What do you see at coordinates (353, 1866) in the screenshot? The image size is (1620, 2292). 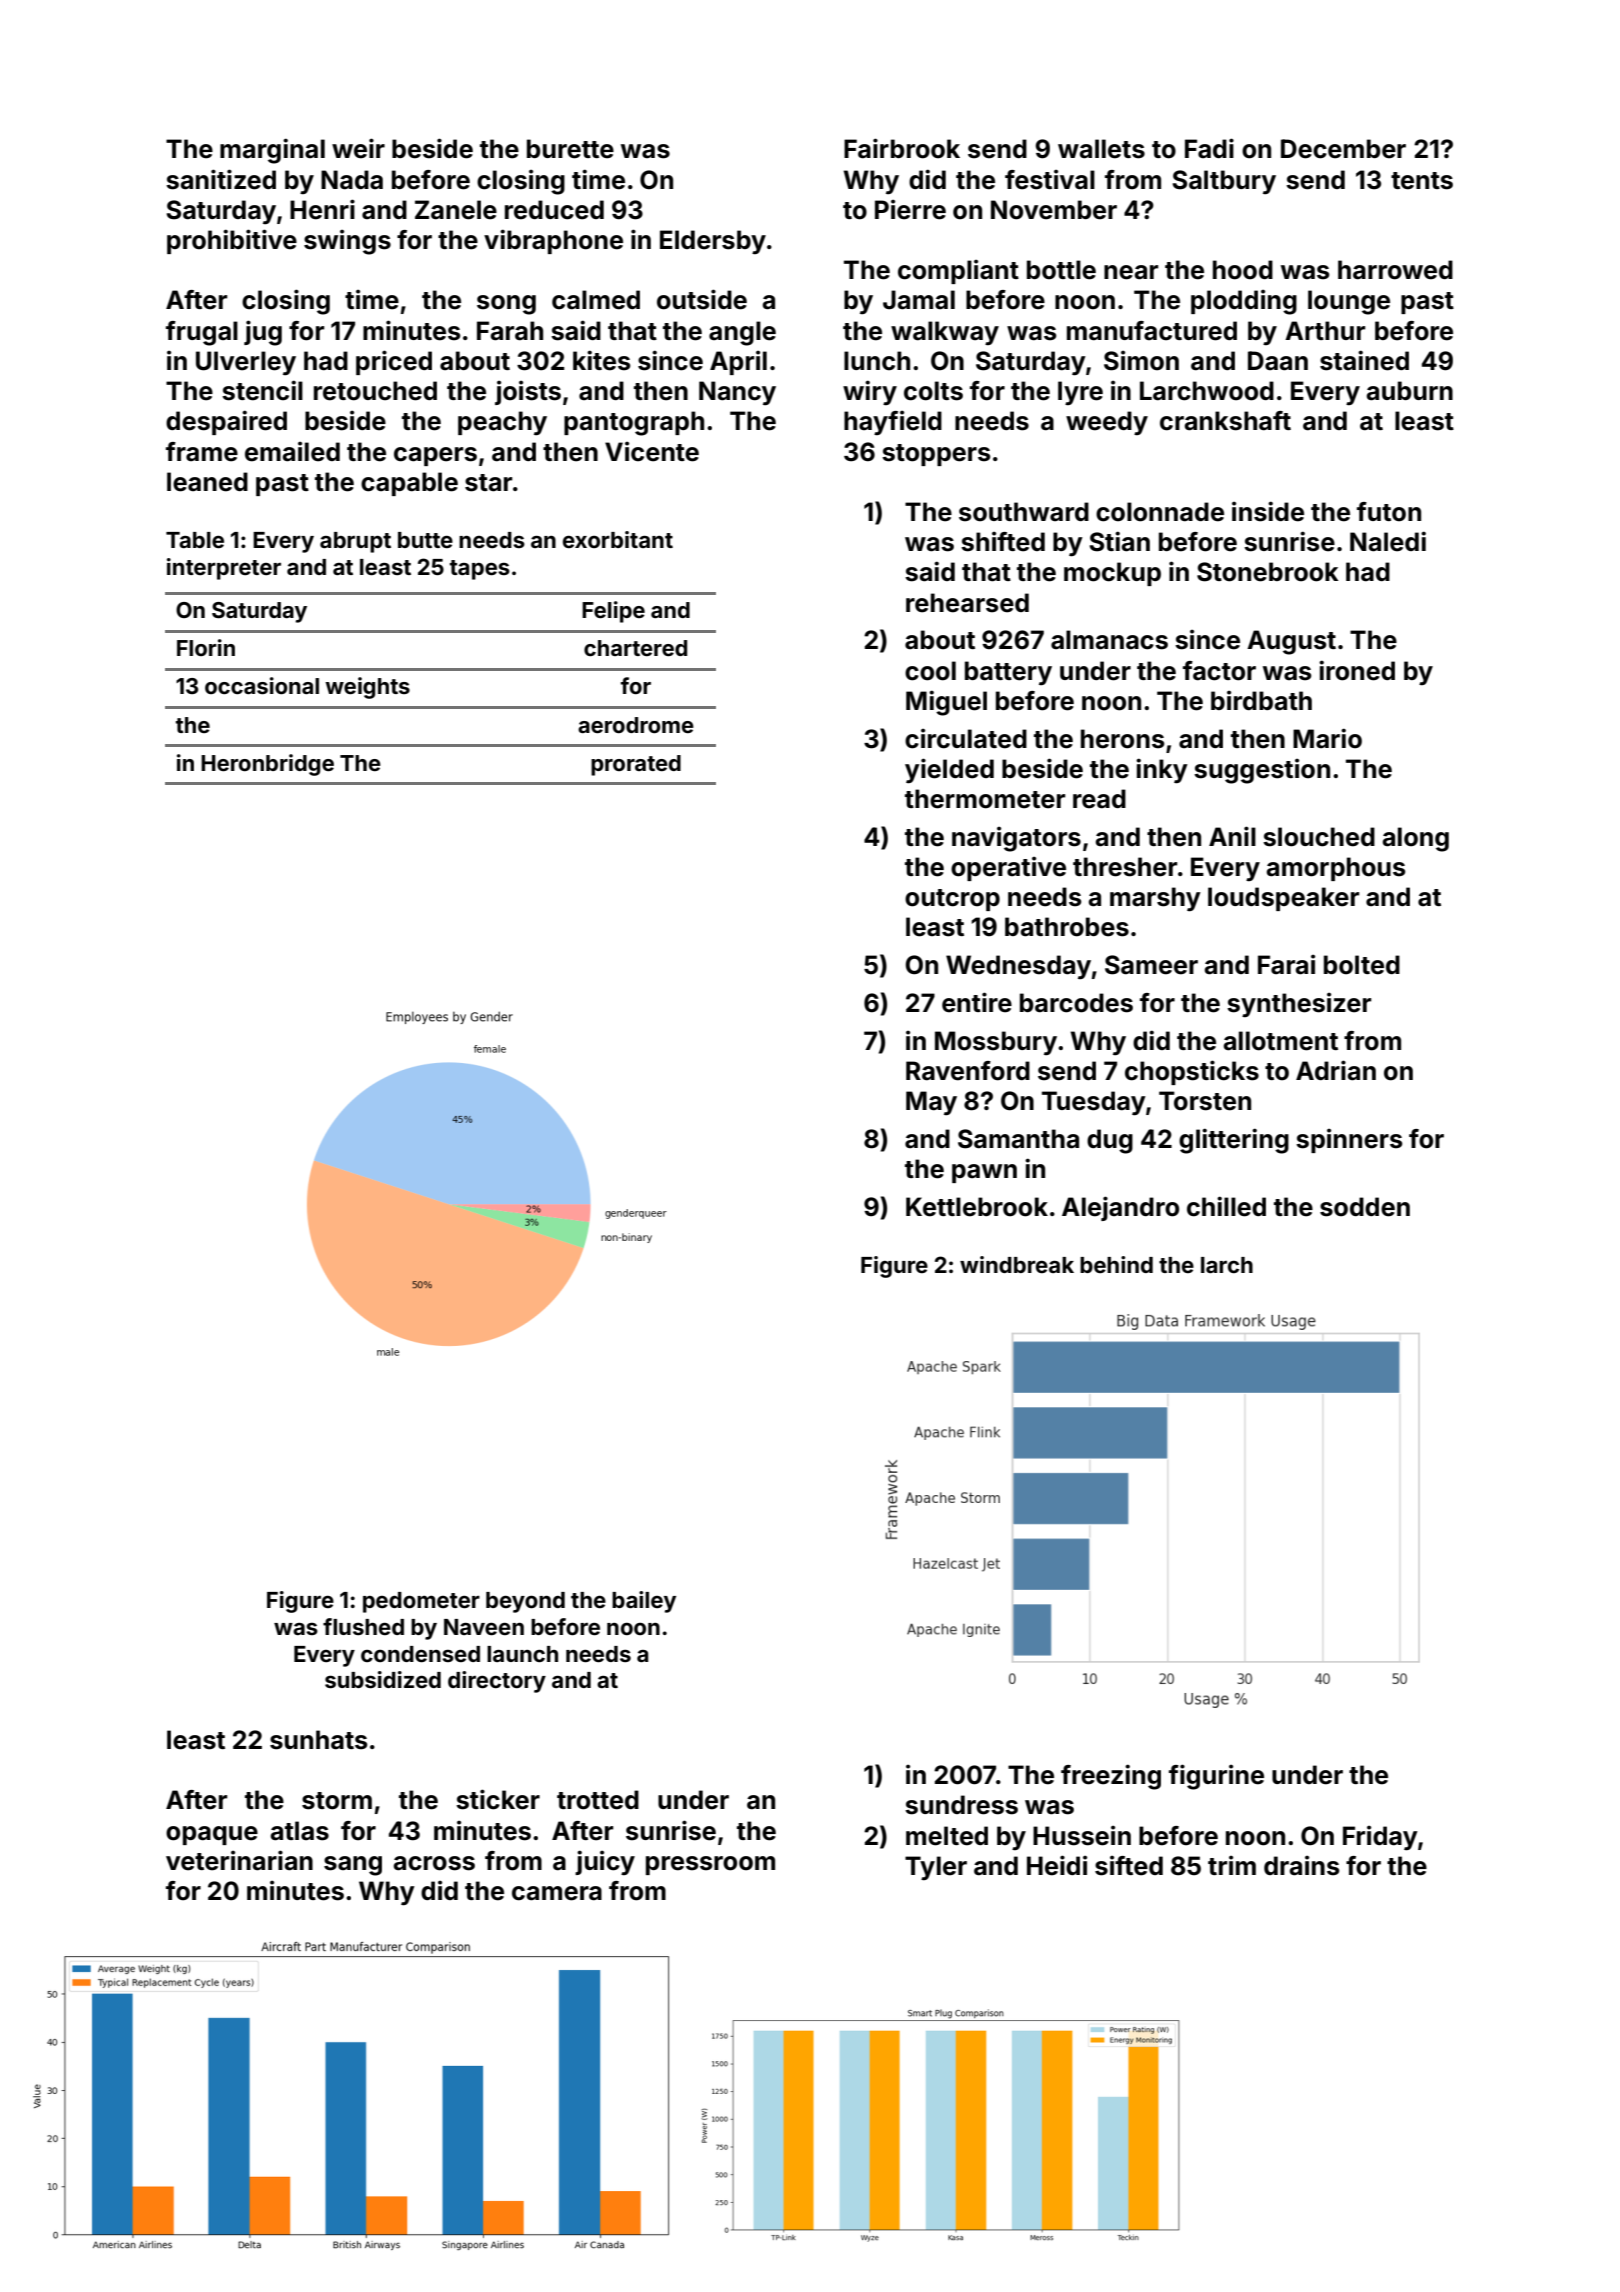 I see `sang` at bounding box center [353, 1866].
